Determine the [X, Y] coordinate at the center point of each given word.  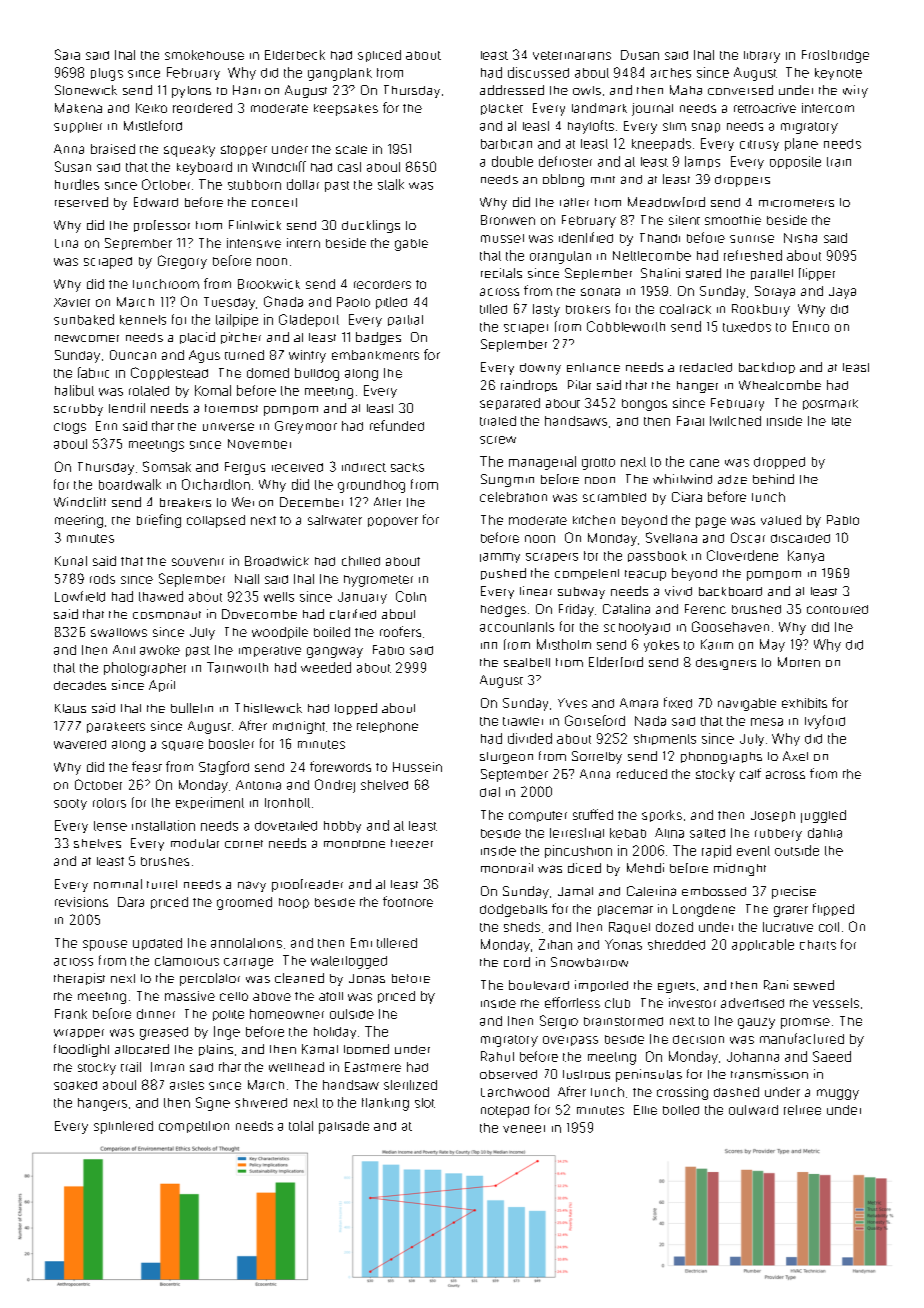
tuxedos [747, 327]
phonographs [721, 758]
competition [194, 1127]
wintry [307, 356]
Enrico [811, 326]
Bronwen [508, 220]
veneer [524, 1129]
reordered [202, 108]
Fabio [388, 650]
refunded [397, 425]
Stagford [224, 768]
